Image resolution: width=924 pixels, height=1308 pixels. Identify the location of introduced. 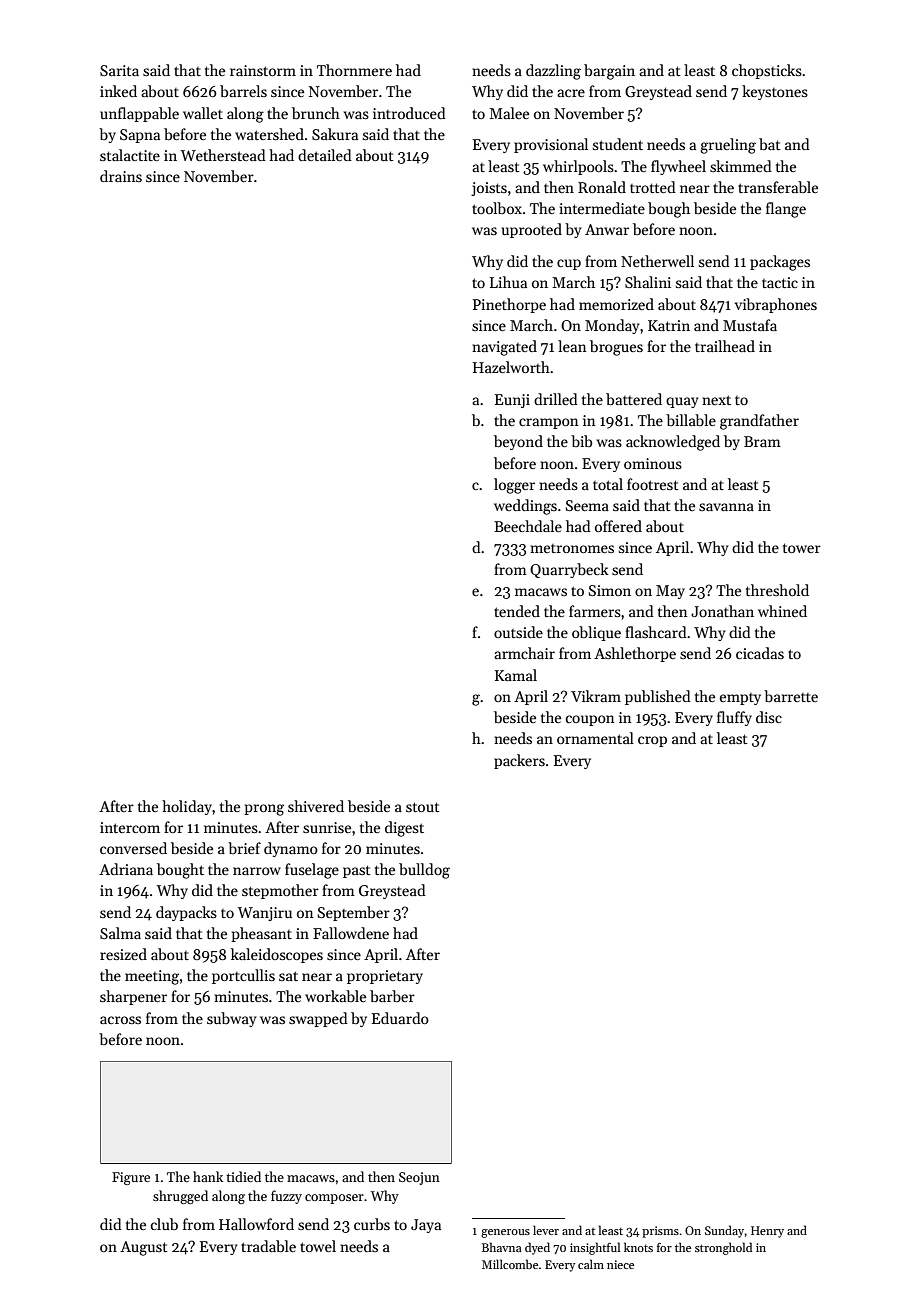
(409, 113).
